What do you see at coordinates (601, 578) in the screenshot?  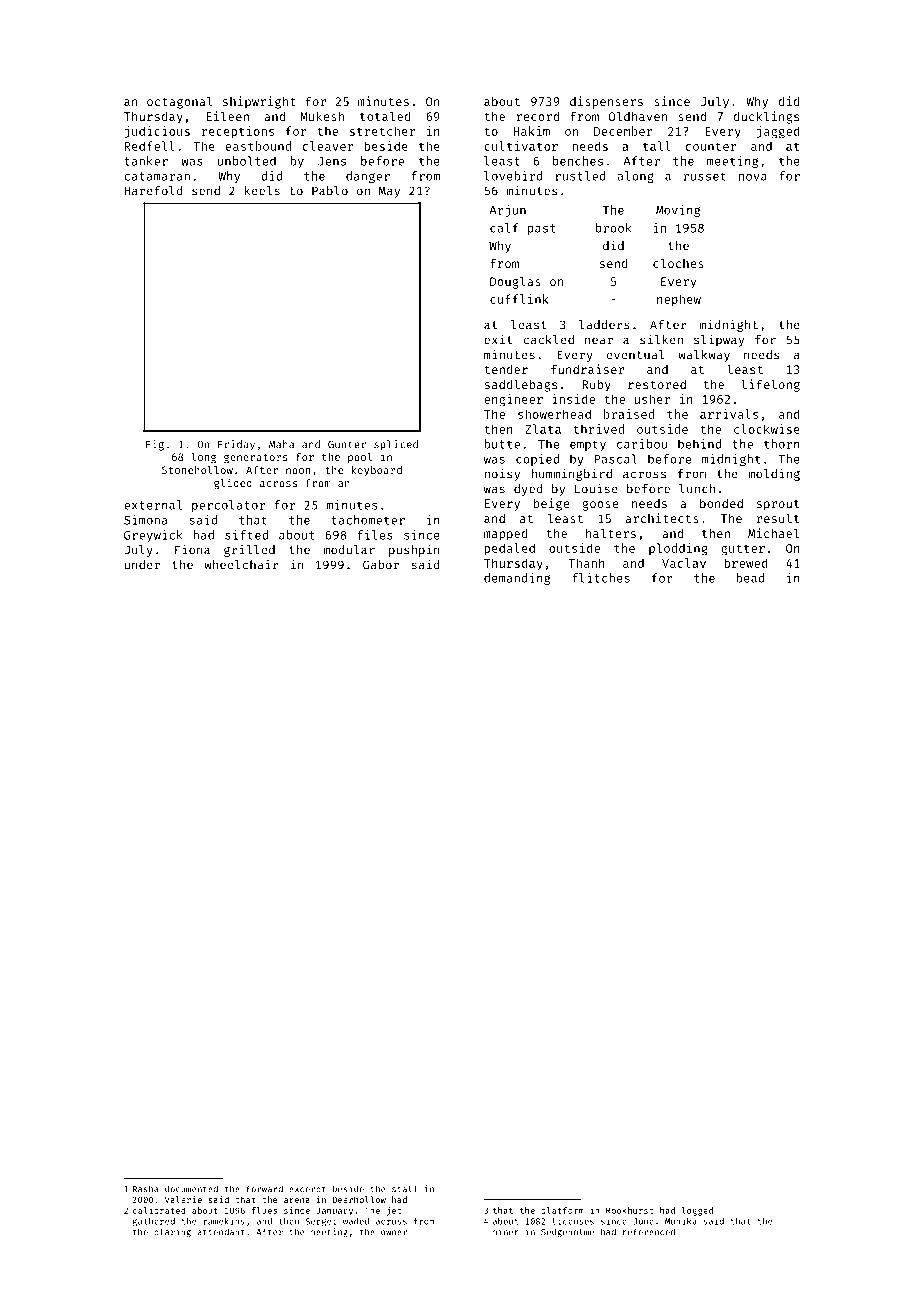 I see `flitches` at bounding box center [601, 578].
